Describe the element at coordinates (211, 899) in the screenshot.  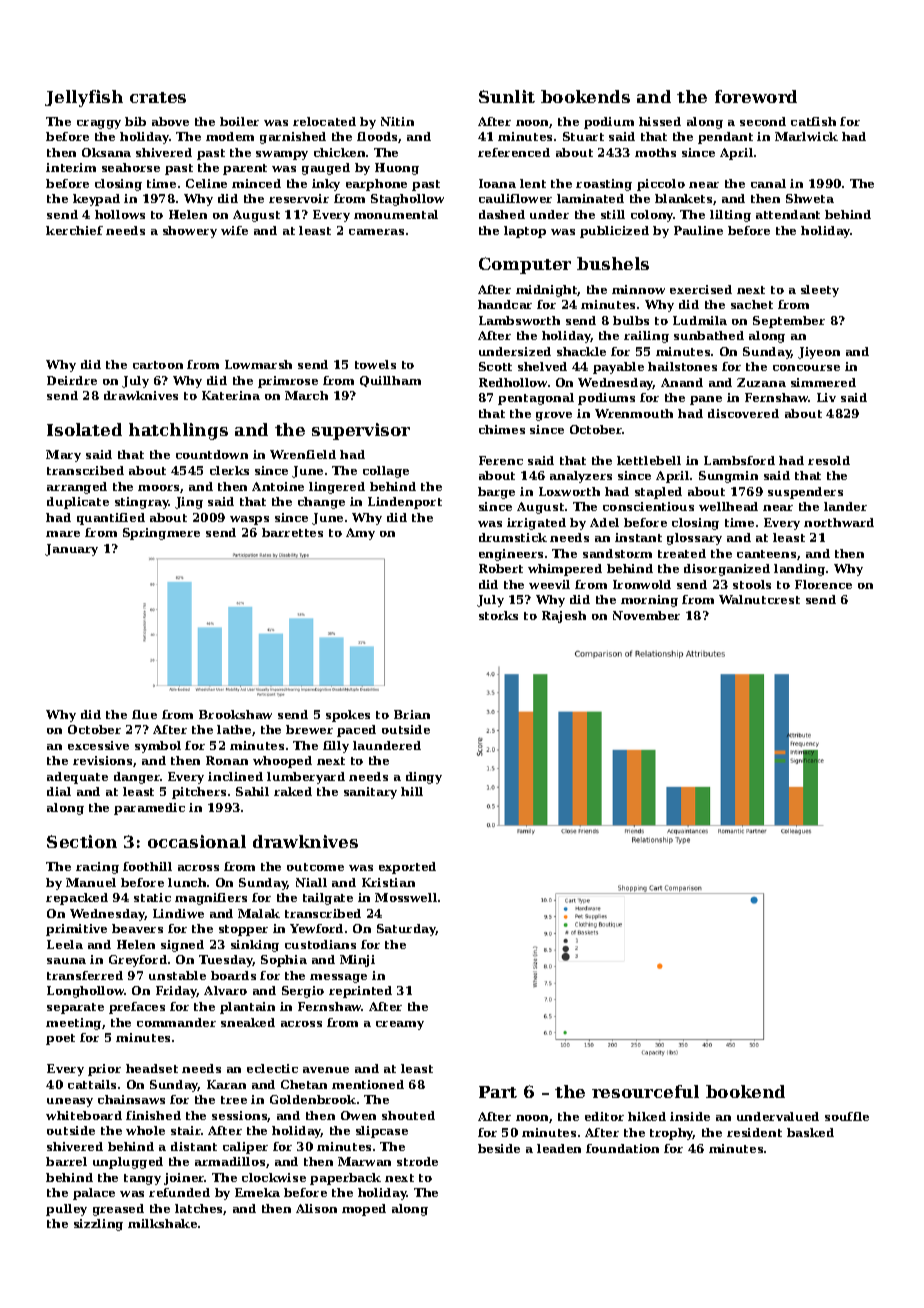
I see `magnifiers` at that location.
